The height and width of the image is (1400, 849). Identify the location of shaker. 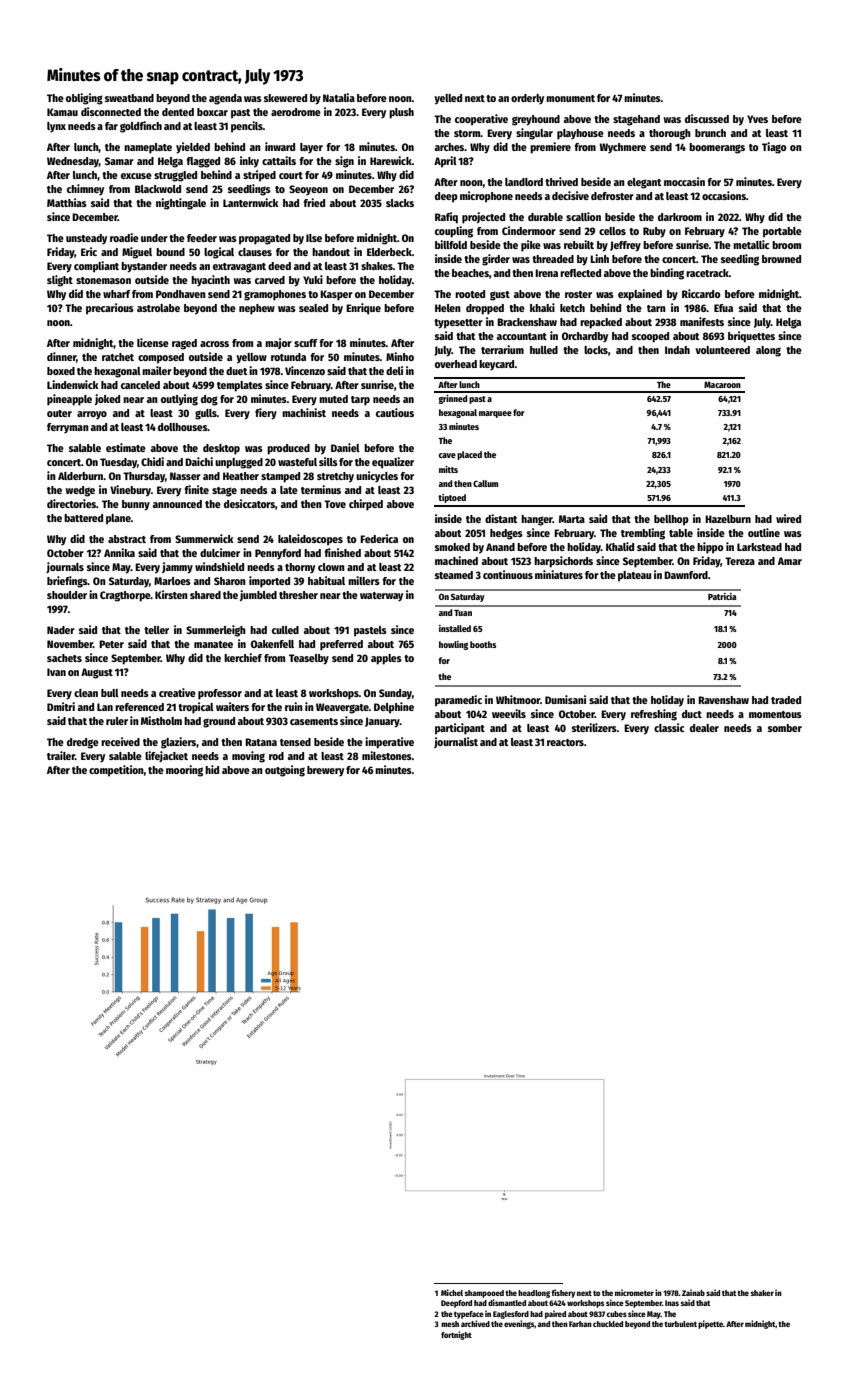
(762, 1293).
